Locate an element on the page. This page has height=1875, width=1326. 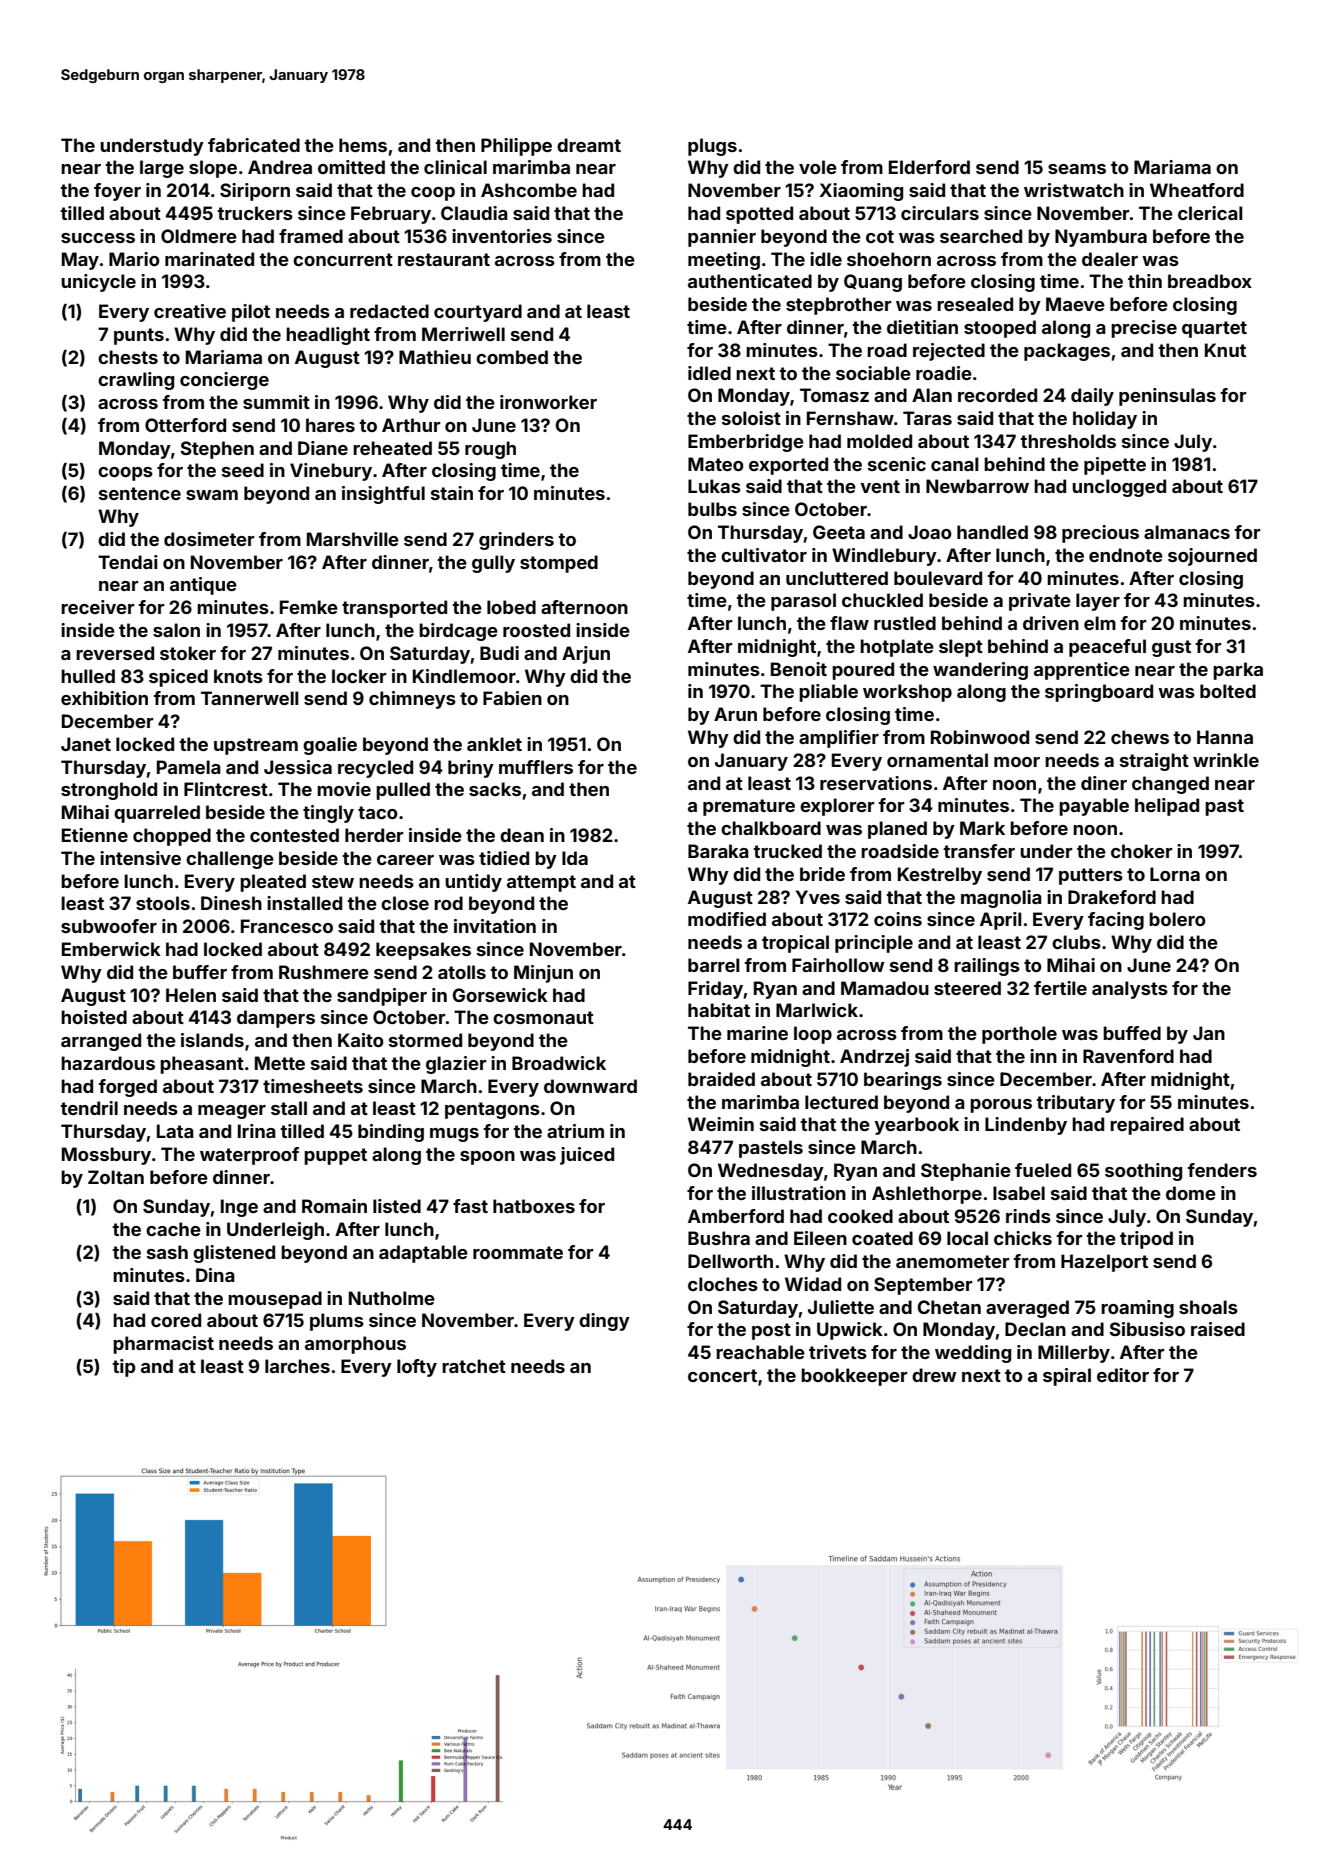
lectured is located at coordinates (841, 1102).
